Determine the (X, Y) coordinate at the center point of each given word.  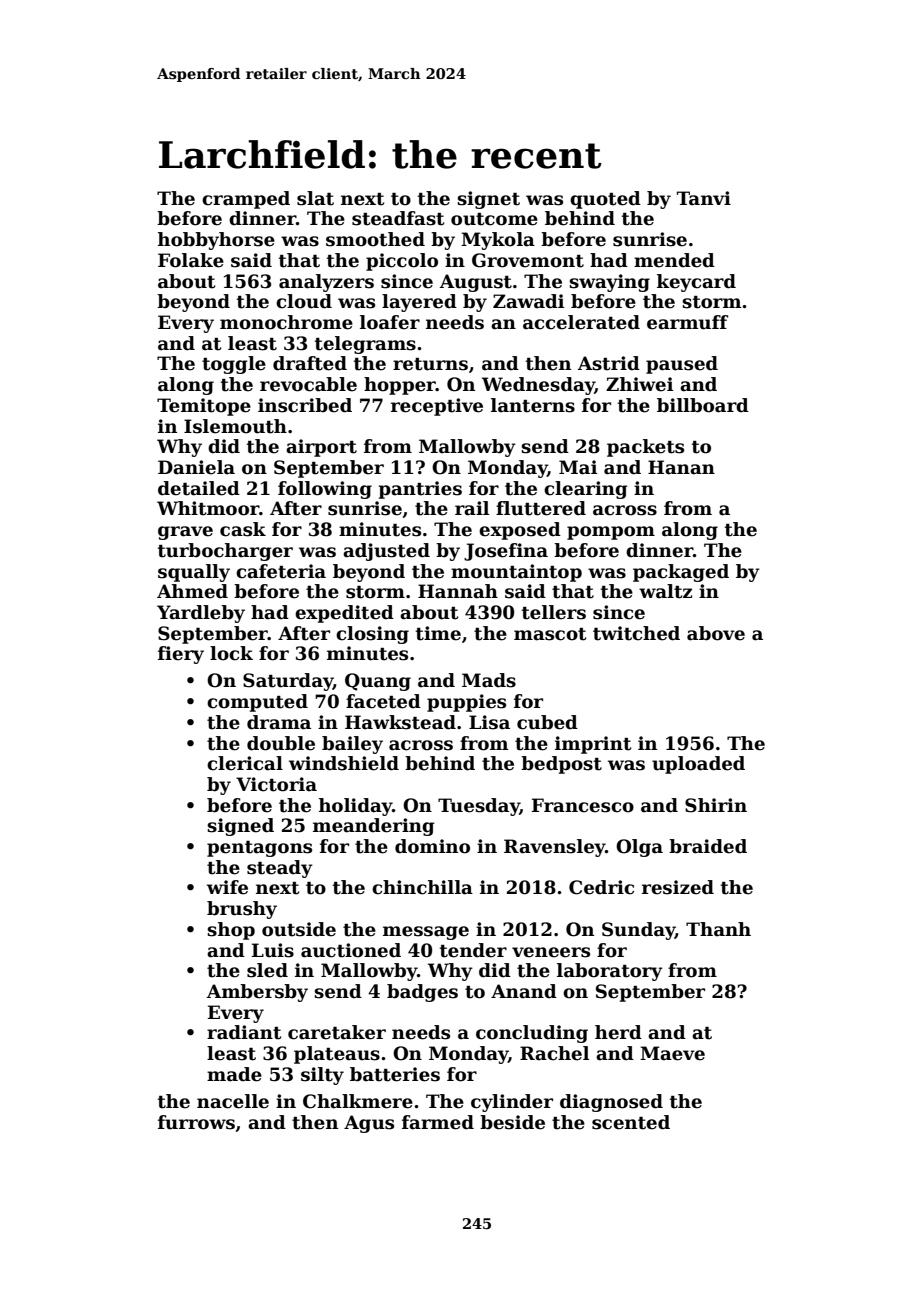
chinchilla (422, 887)
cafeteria (281, 571)
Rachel (554, 1053)
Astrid (609, 363)
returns (430, 364)
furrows (196, 1122)
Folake (191, 260)
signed (240, 827)
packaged (681, 573)
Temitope (204, 407)
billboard (703, 405)
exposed (520, 531)
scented (631, 1122)
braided (708, 846)
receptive (437, 407)
